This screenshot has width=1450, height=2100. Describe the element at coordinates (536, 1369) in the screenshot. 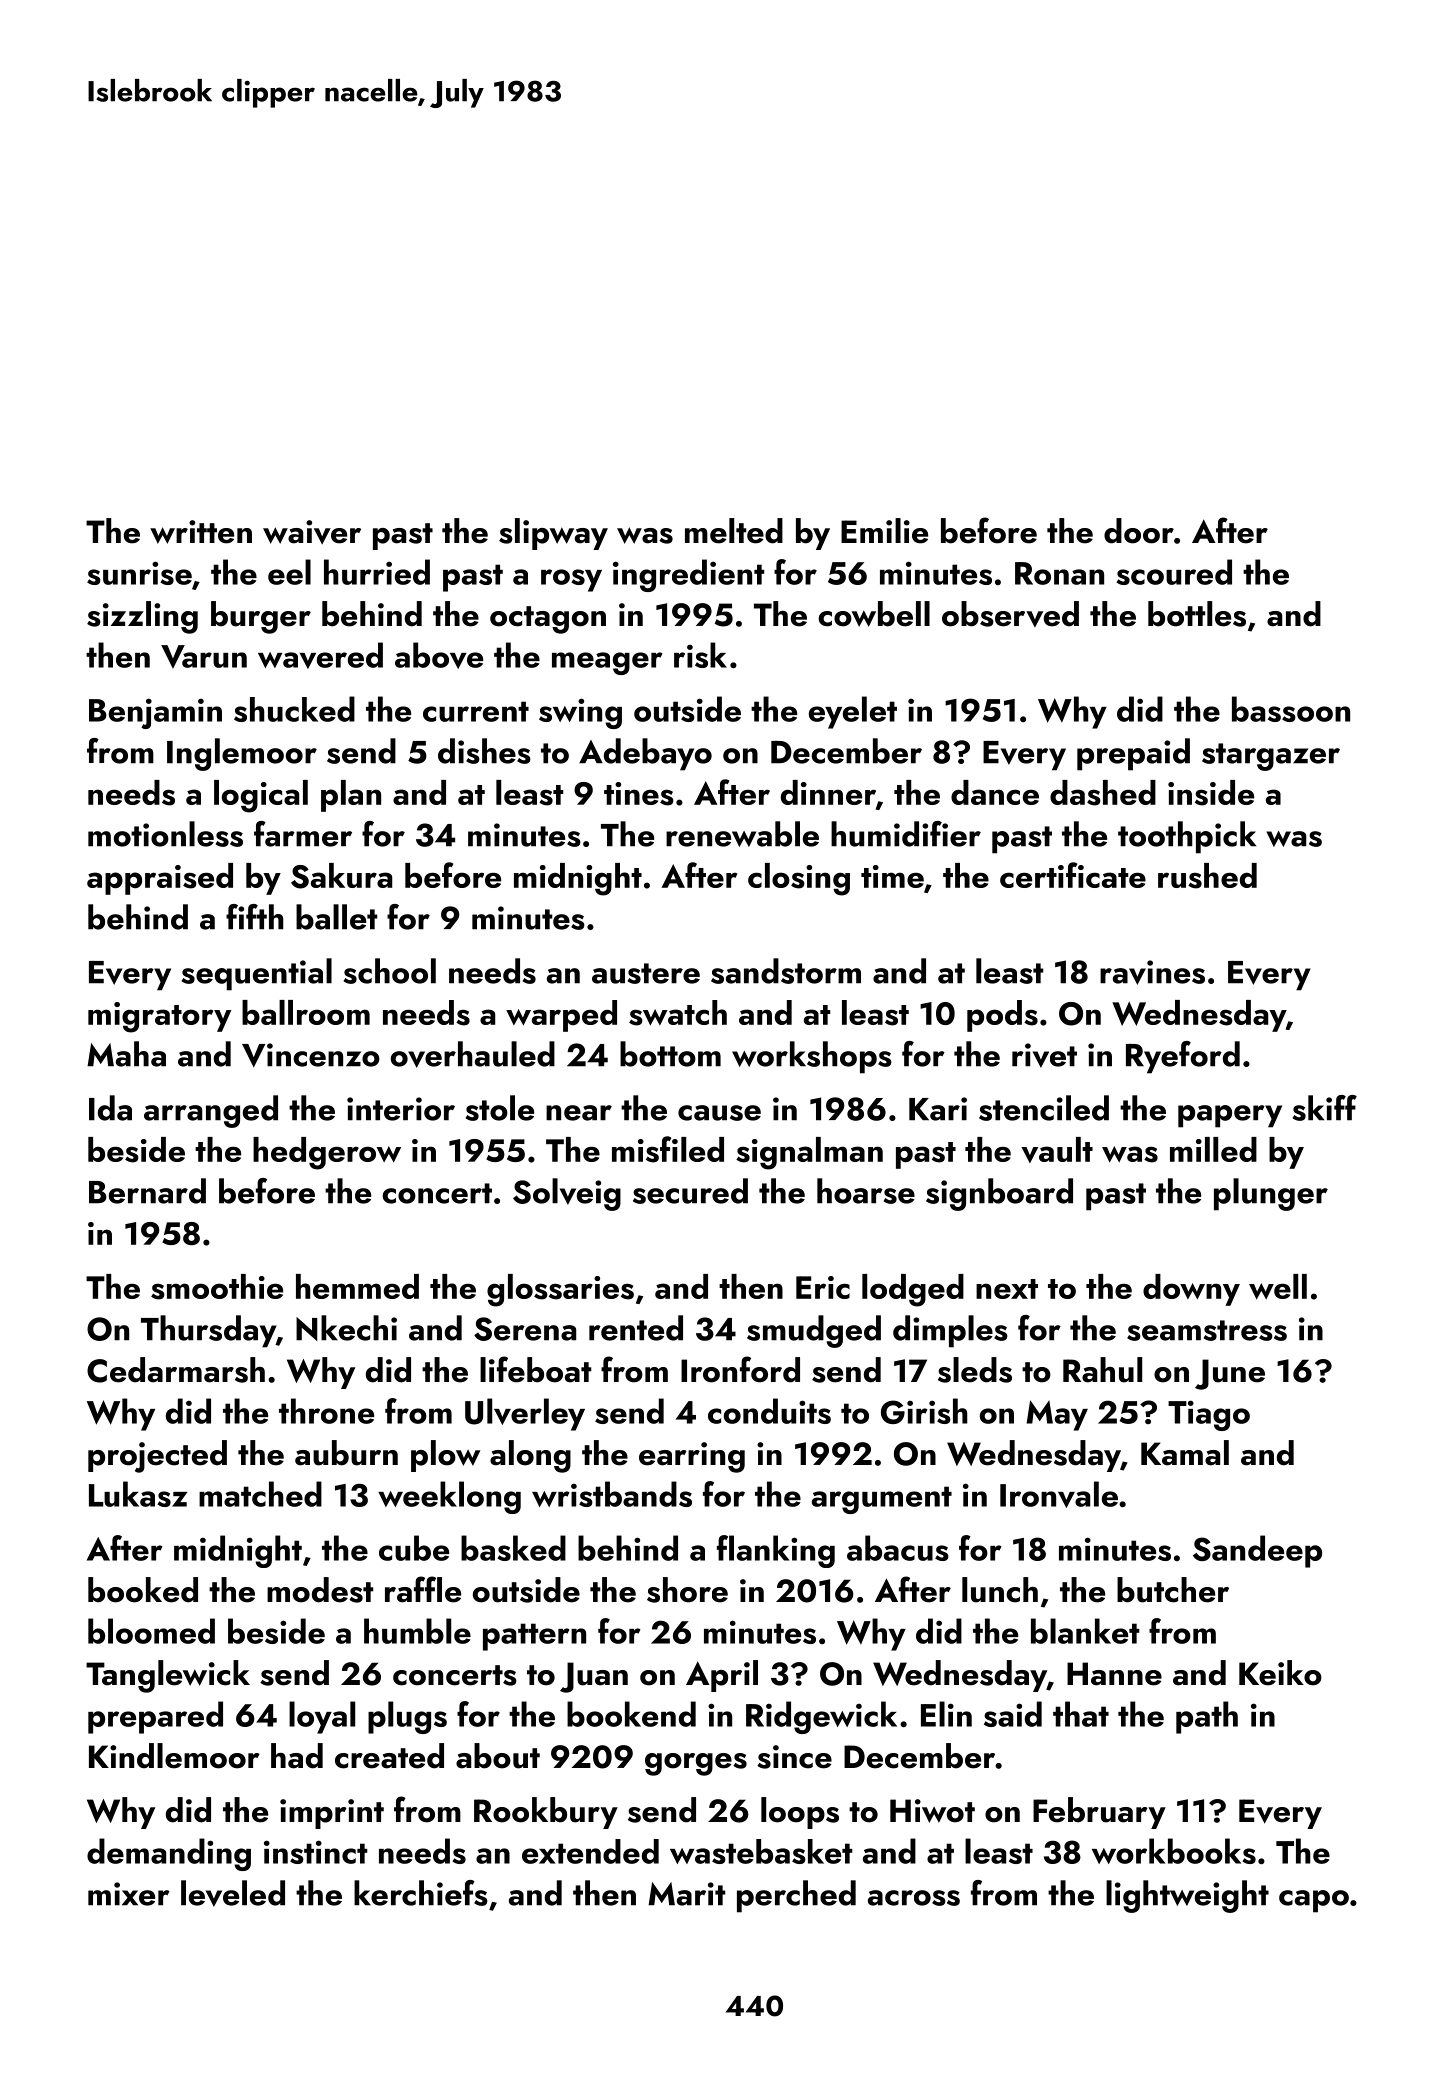

I see `lifeboat` at that location.
